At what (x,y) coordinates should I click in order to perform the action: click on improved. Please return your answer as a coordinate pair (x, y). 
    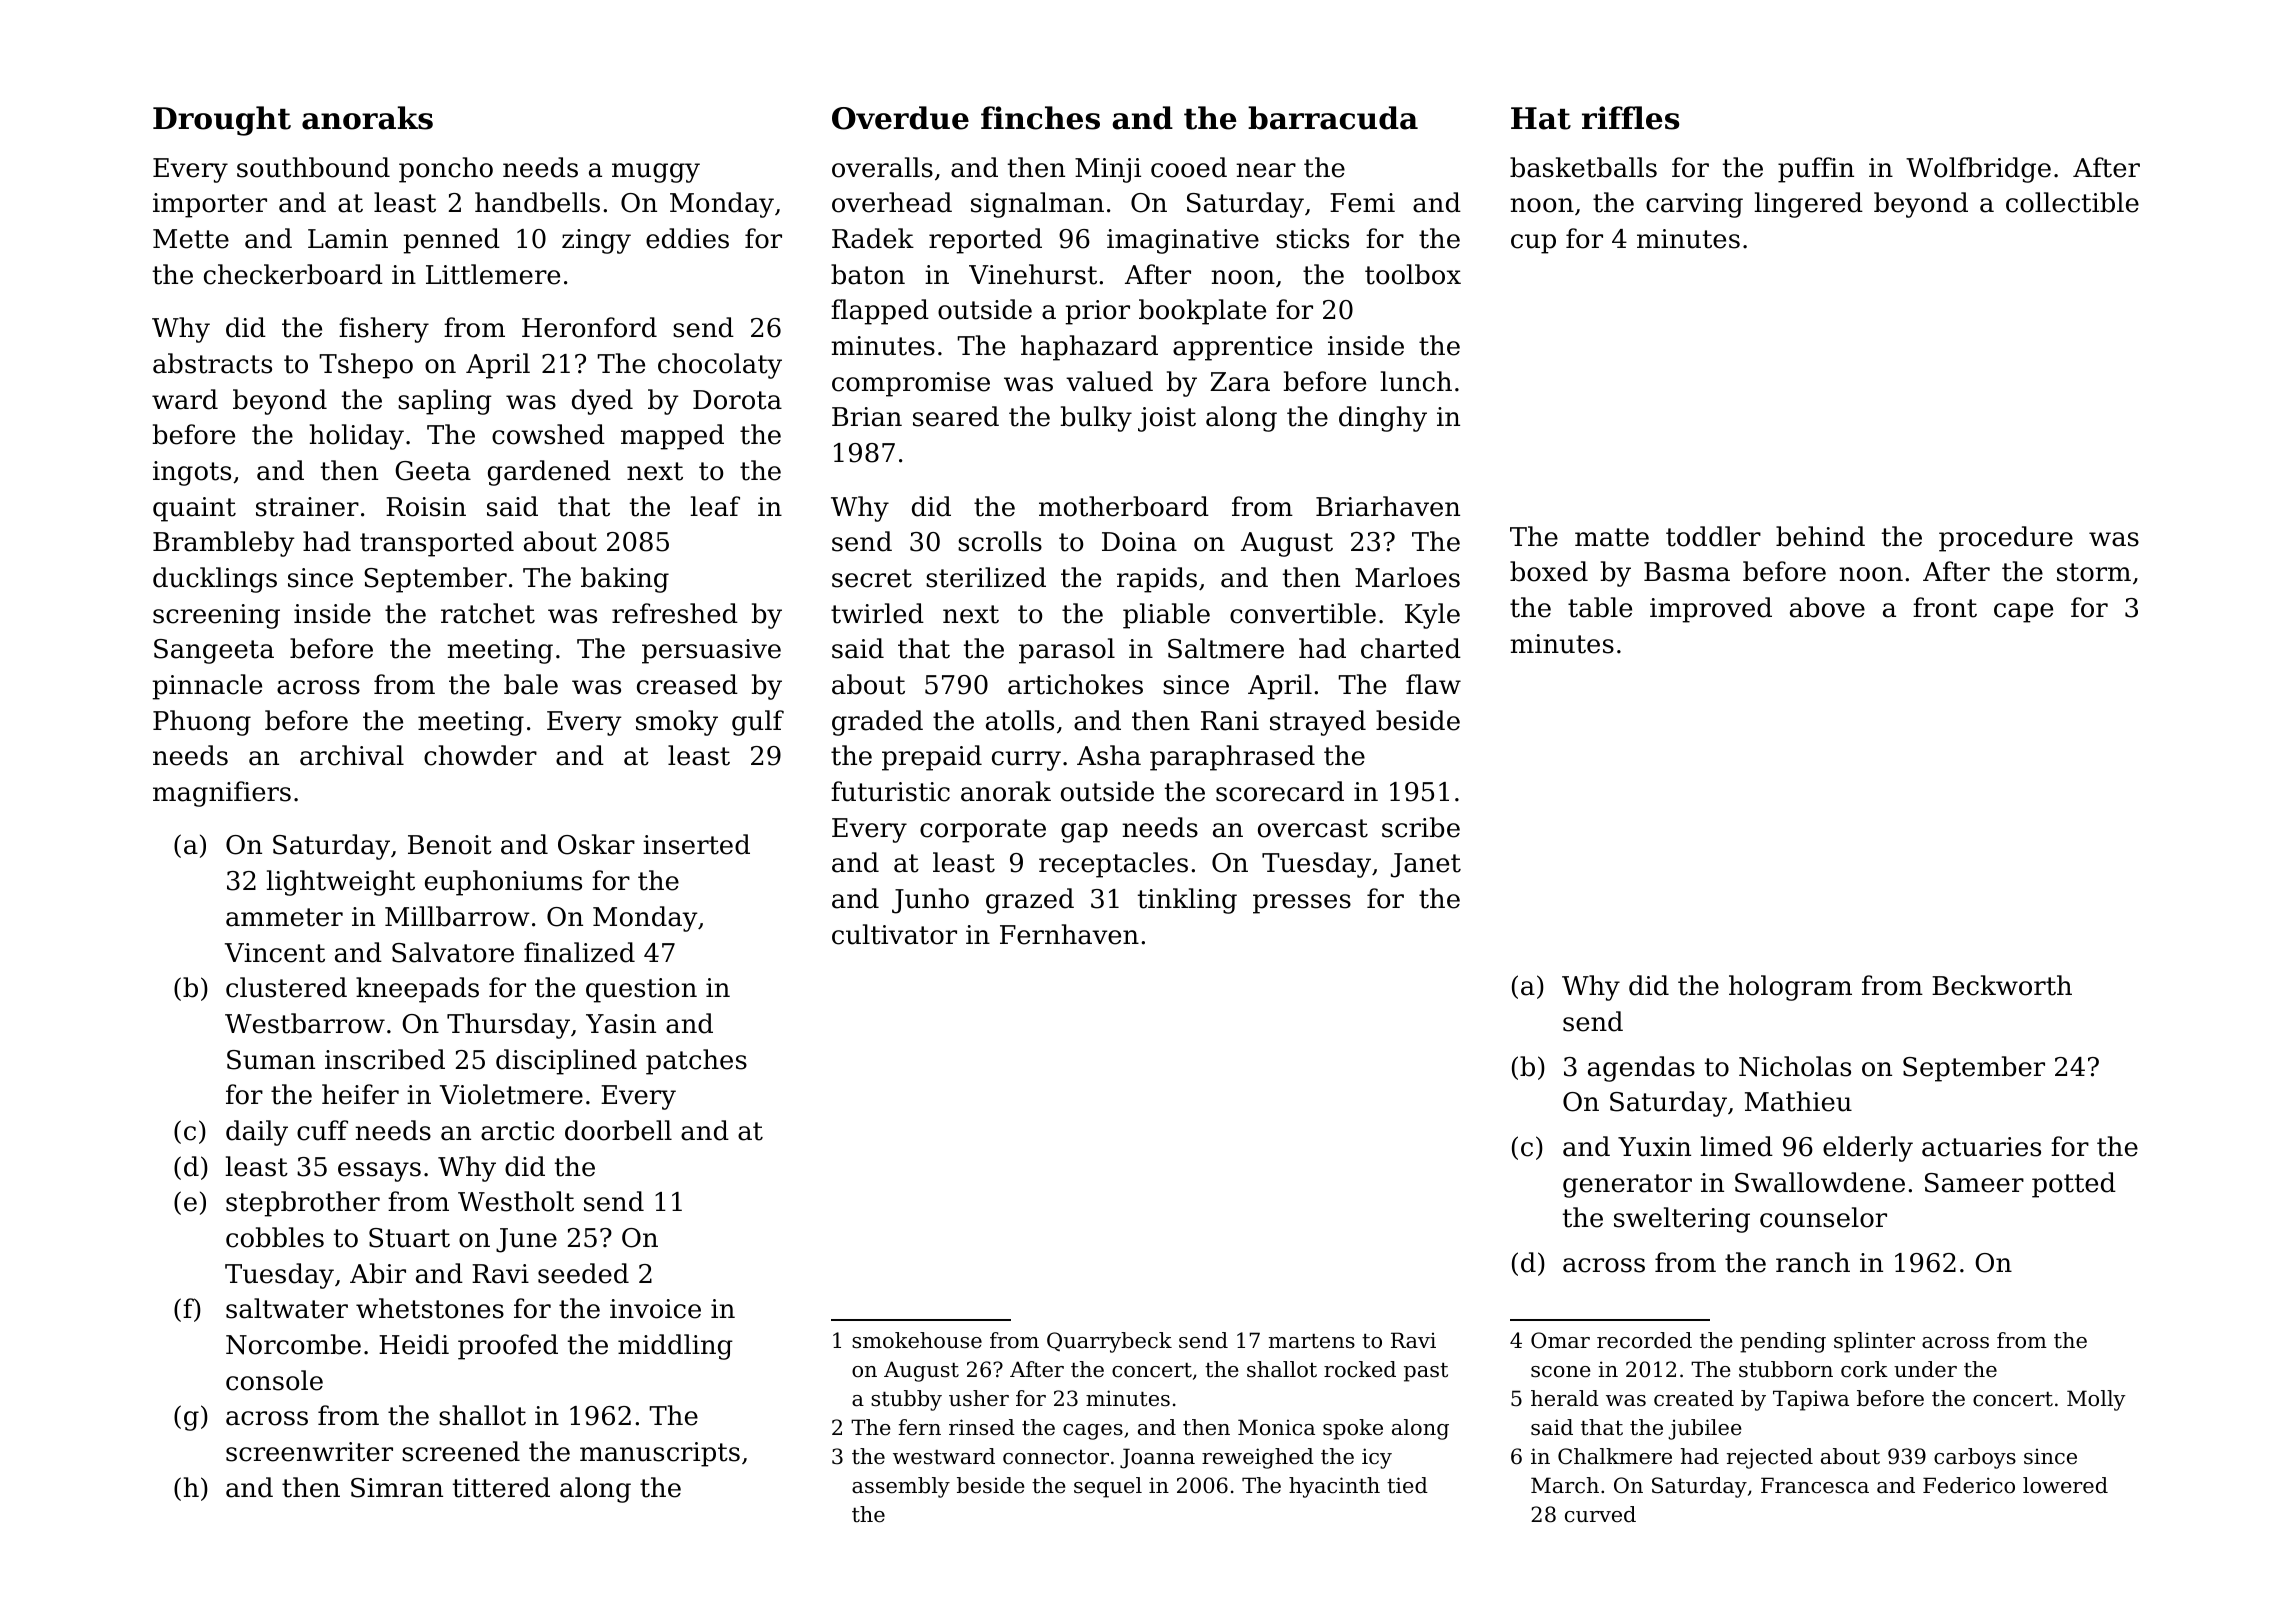
    Looking at the image, I should click on (1711, 610).
